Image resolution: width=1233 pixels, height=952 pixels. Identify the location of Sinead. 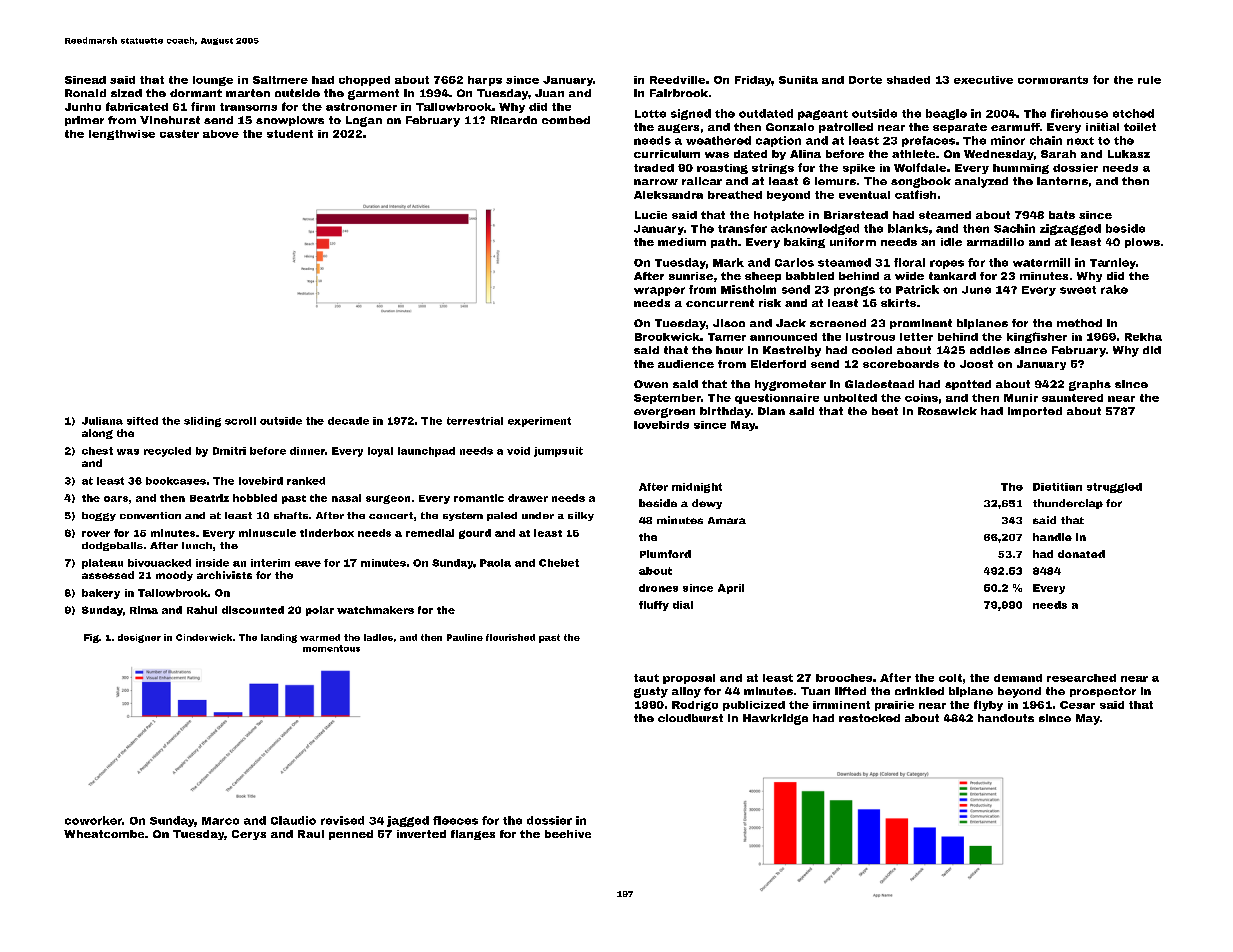
(85, 80).
